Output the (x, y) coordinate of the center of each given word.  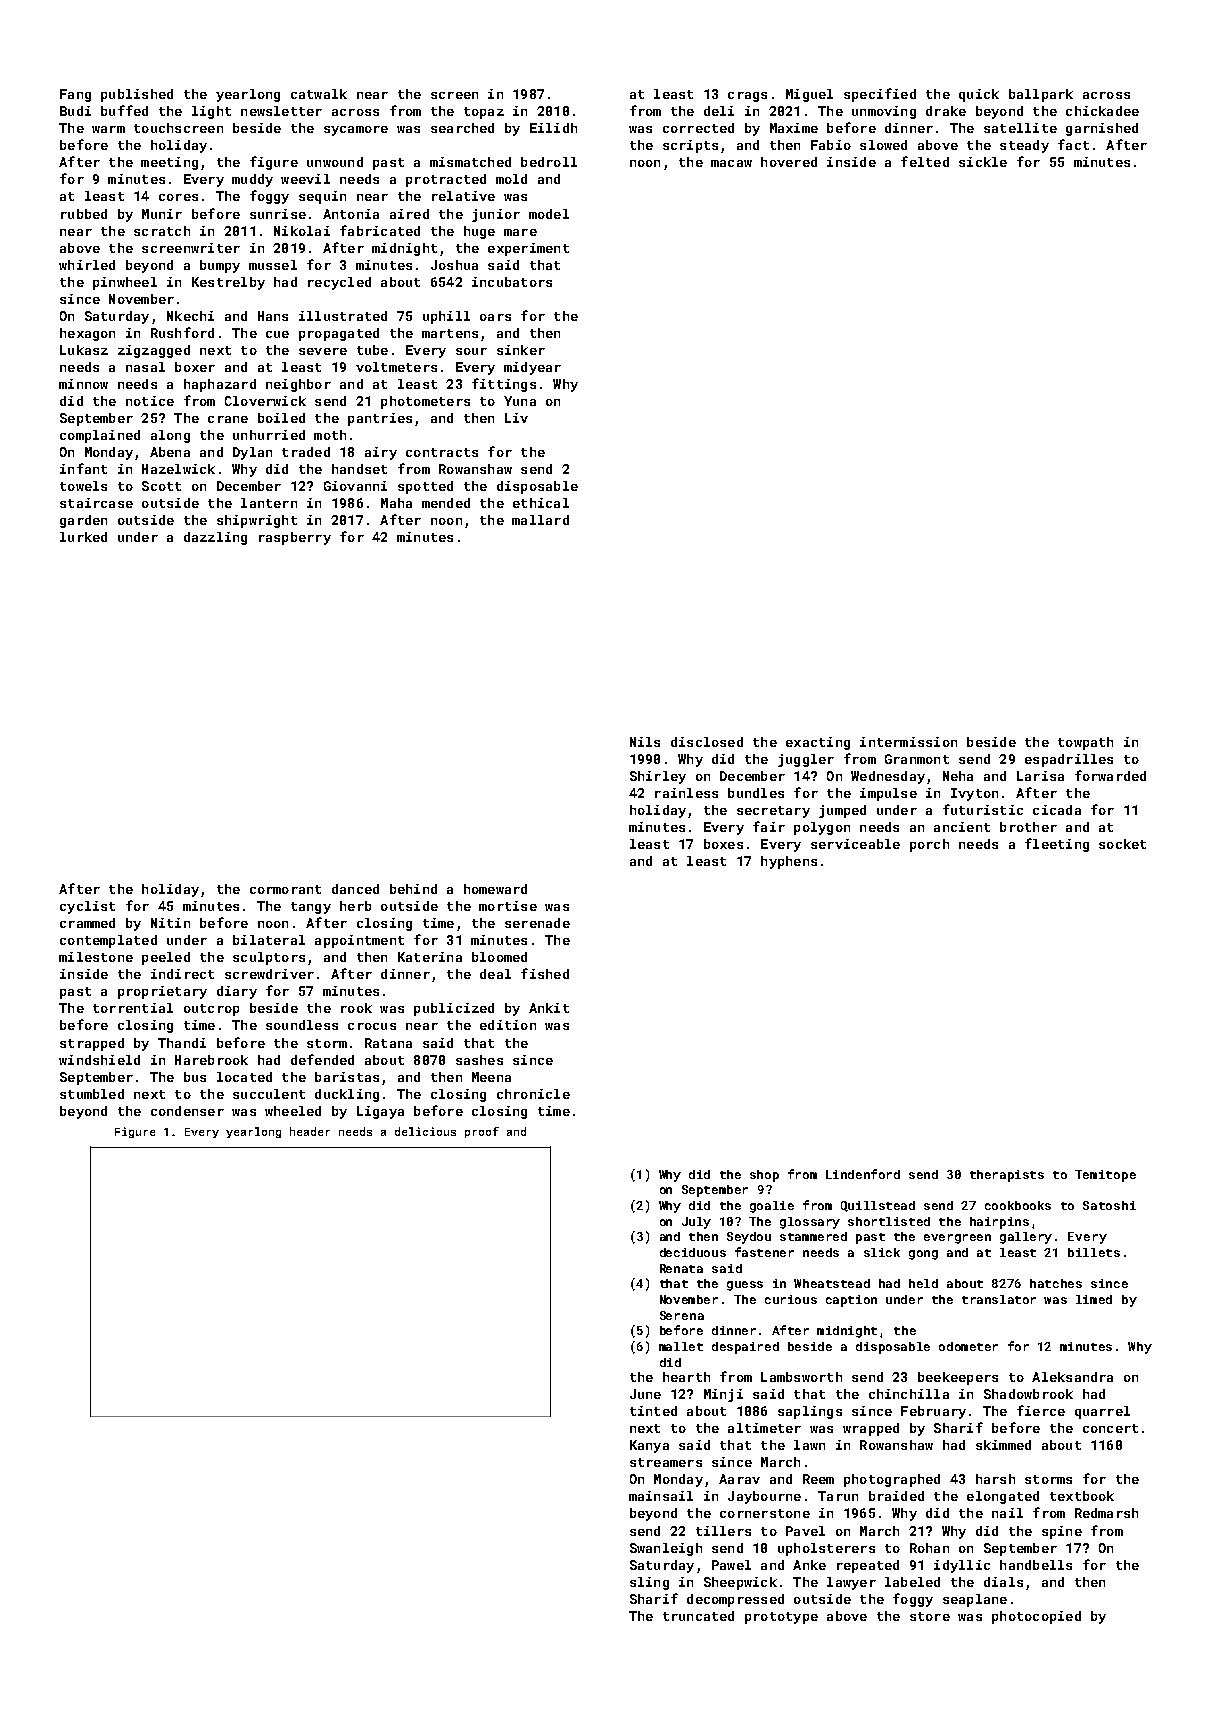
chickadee (1102, 111)
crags (747, 97)
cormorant (285, 889)
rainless (686, 793)
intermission (908, 742)
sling (649, 1583)
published (137, 95)
